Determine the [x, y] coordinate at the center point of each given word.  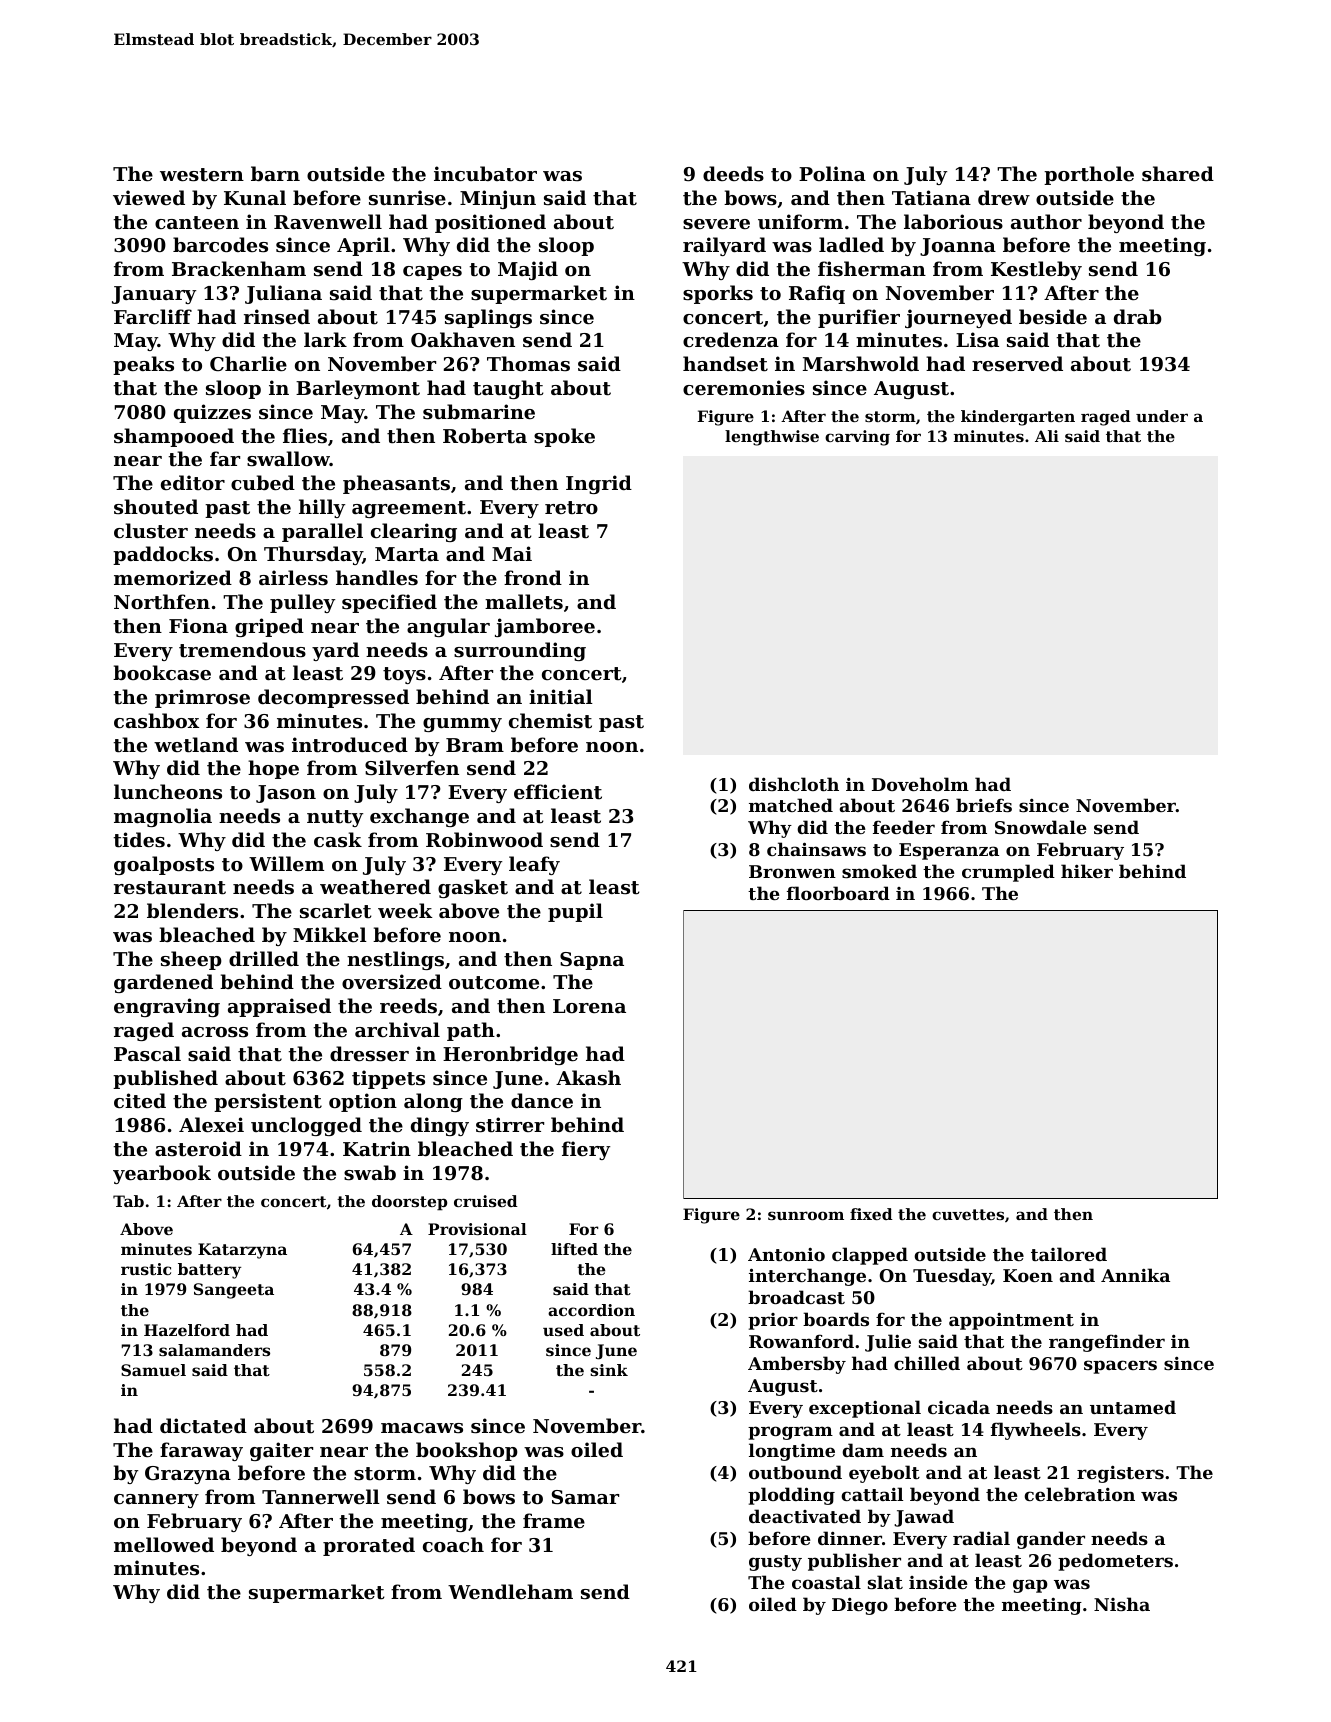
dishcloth [794, 784]
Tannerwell [321, 1496]
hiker [1087, 871]
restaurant [170, 888]
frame [554, 1520]
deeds [733, 174]
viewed [149, 197]
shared [1178, 174]
